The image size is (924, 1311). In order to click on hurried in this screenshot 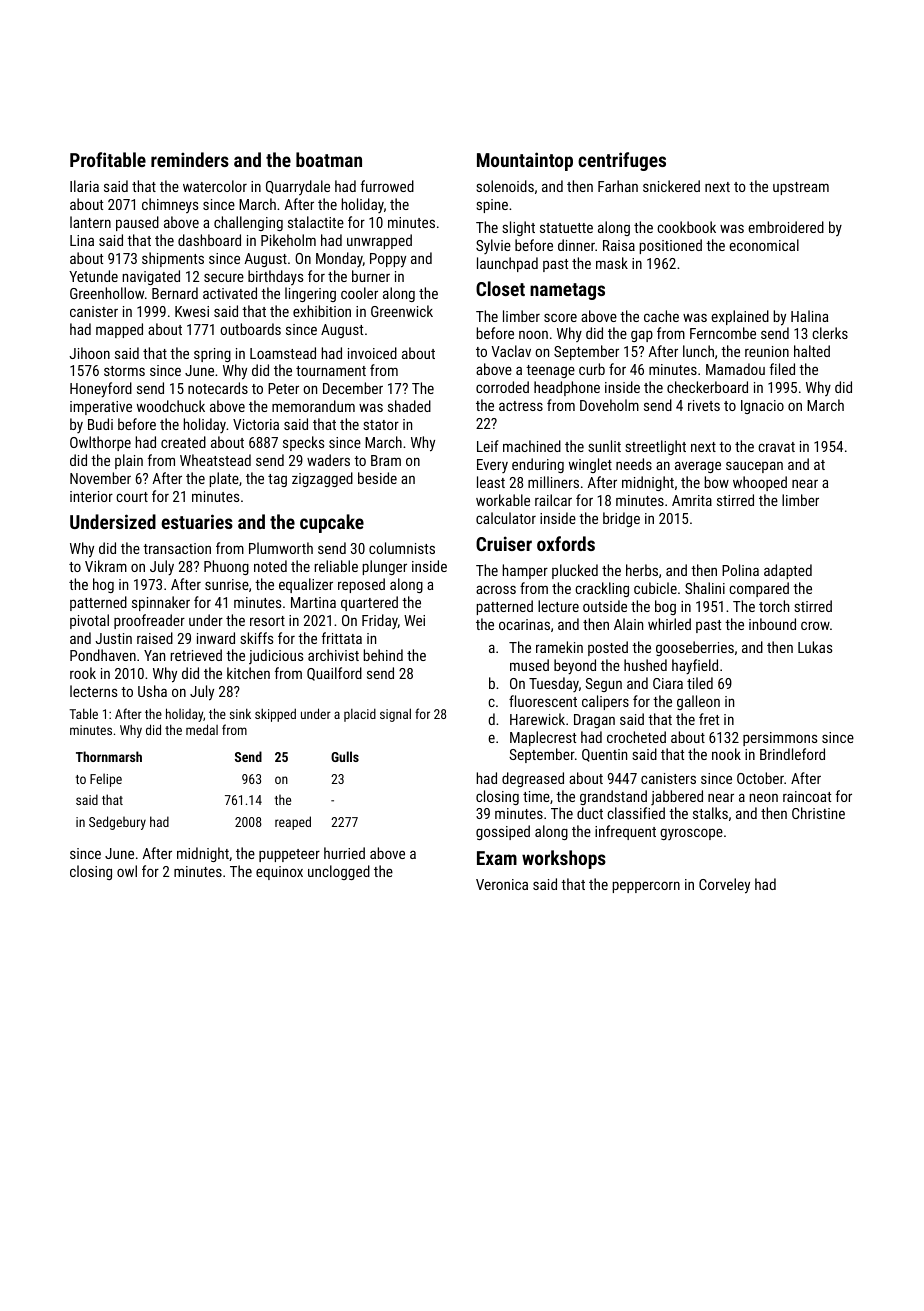, I will do `click(344, 853)`.
